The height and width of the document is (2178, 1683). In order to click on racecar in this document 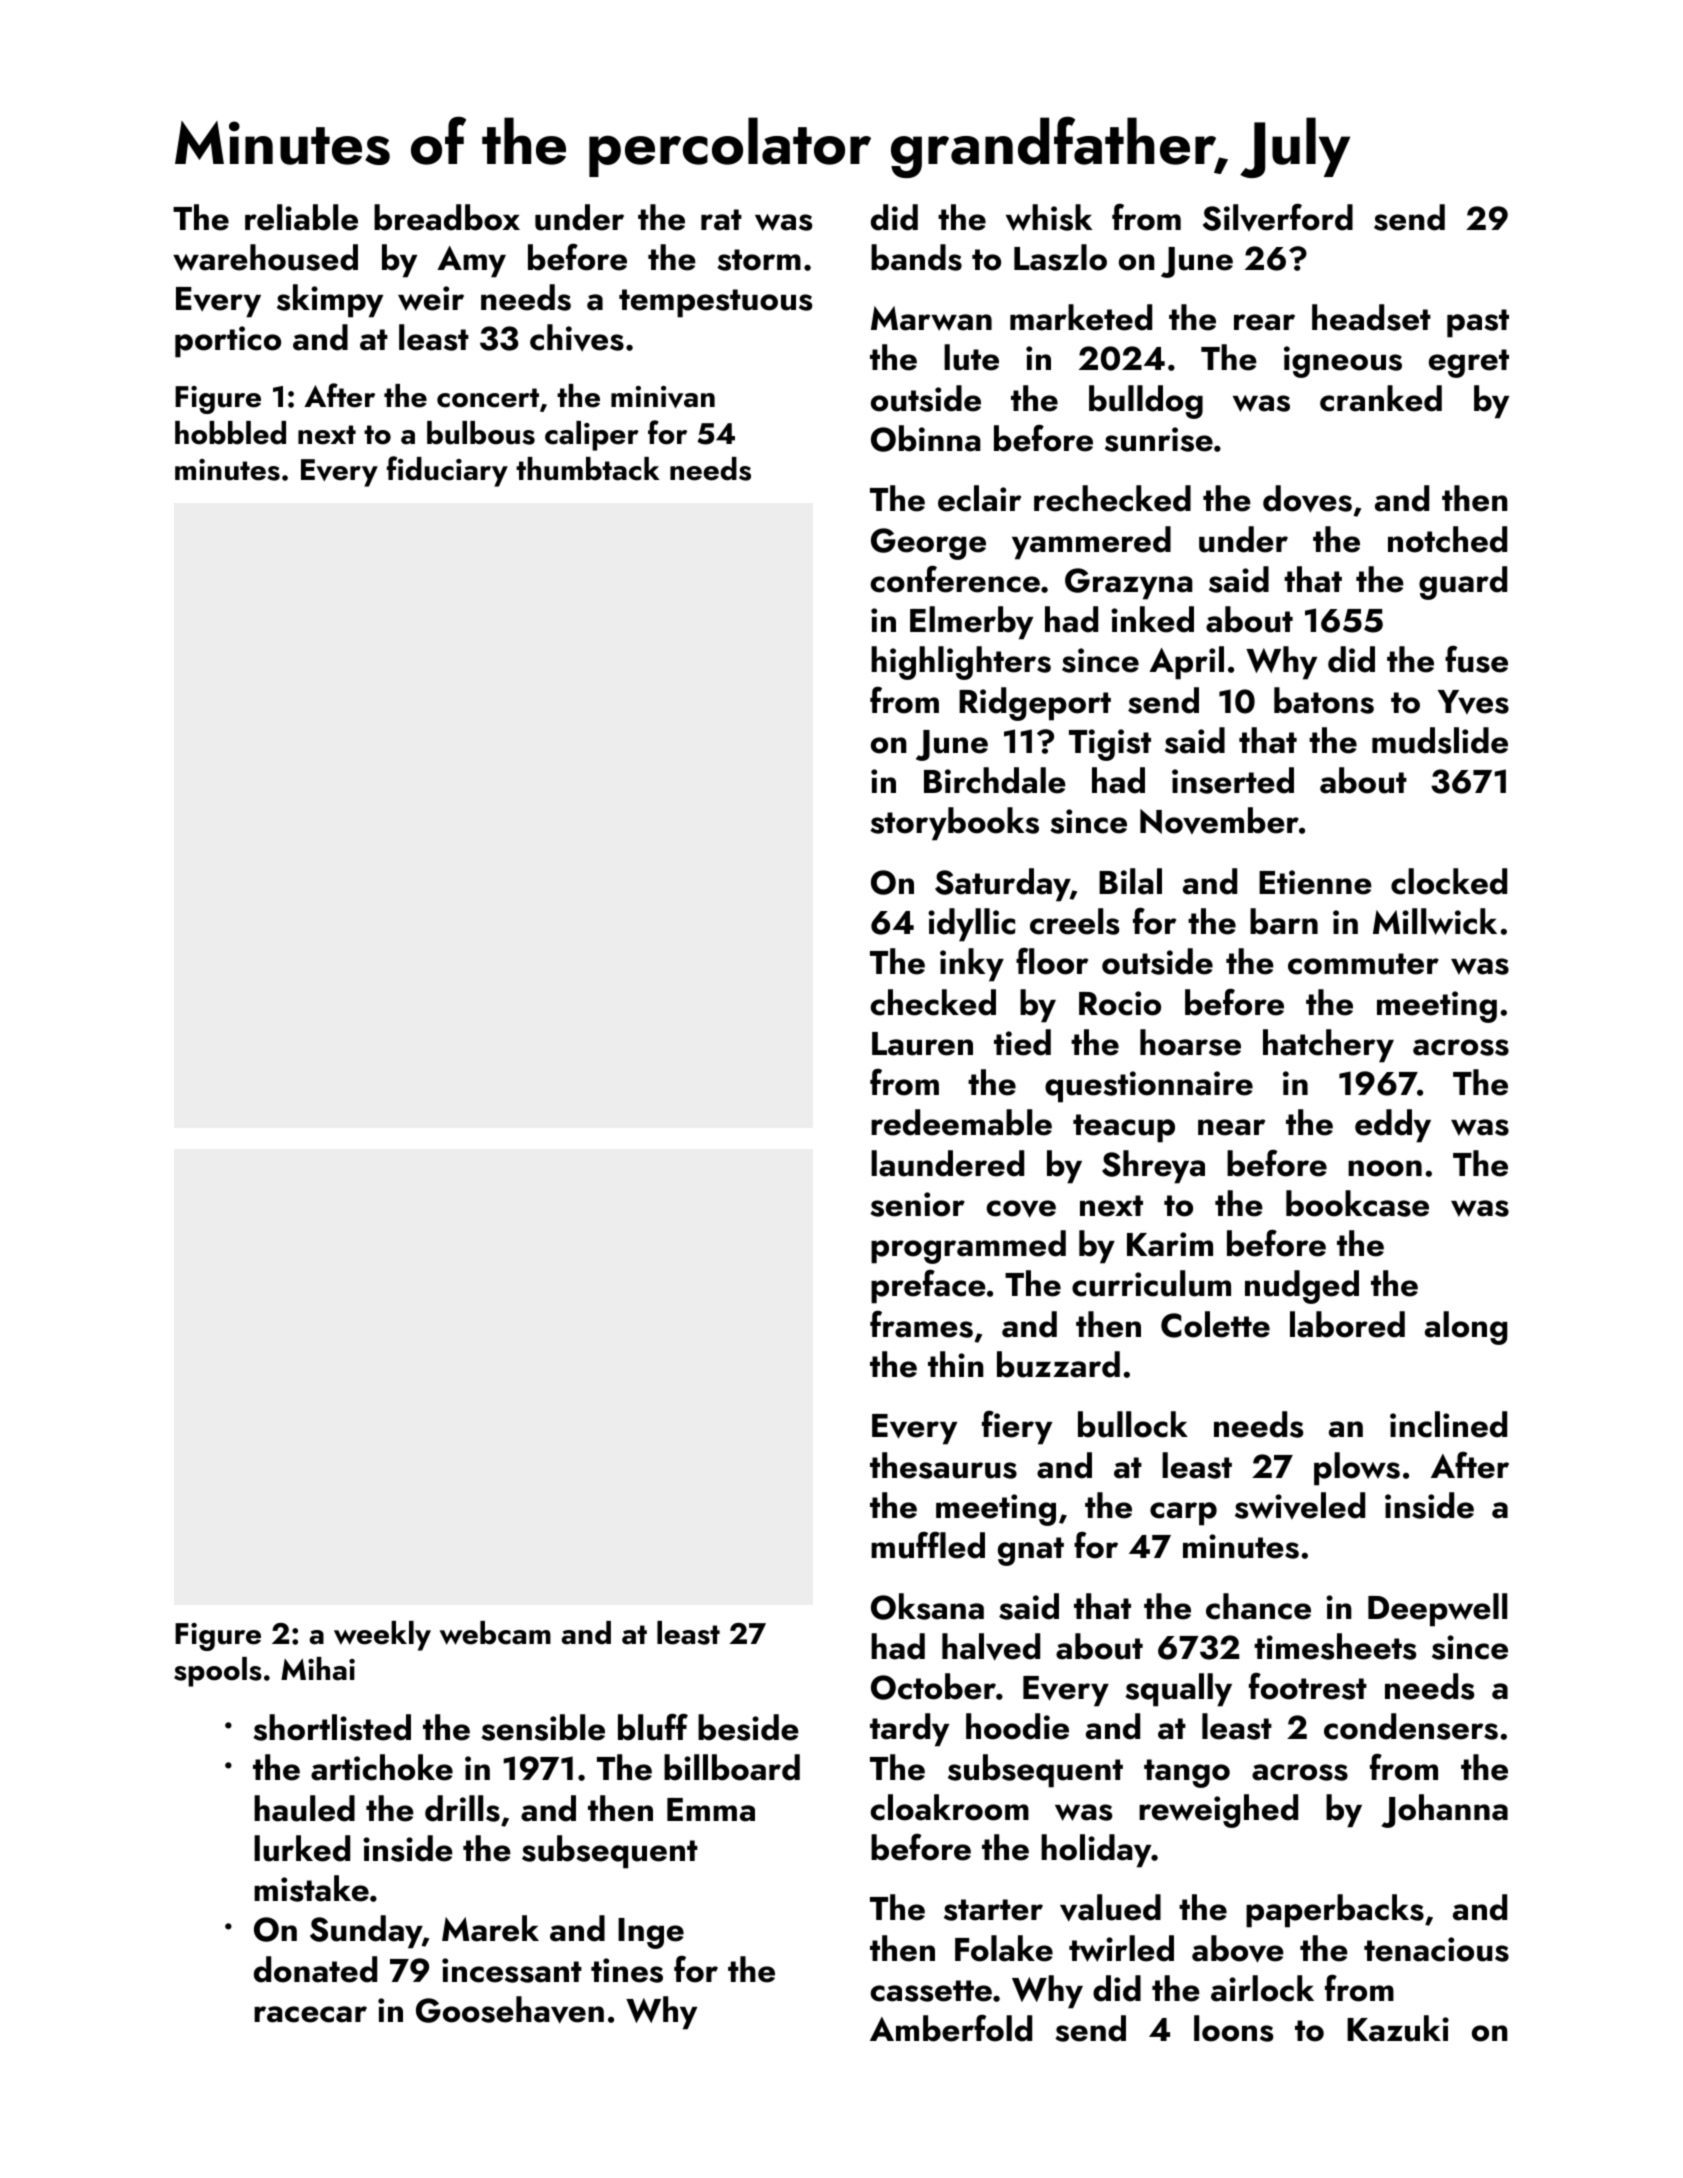, I will do `click(310, 2014)`.
